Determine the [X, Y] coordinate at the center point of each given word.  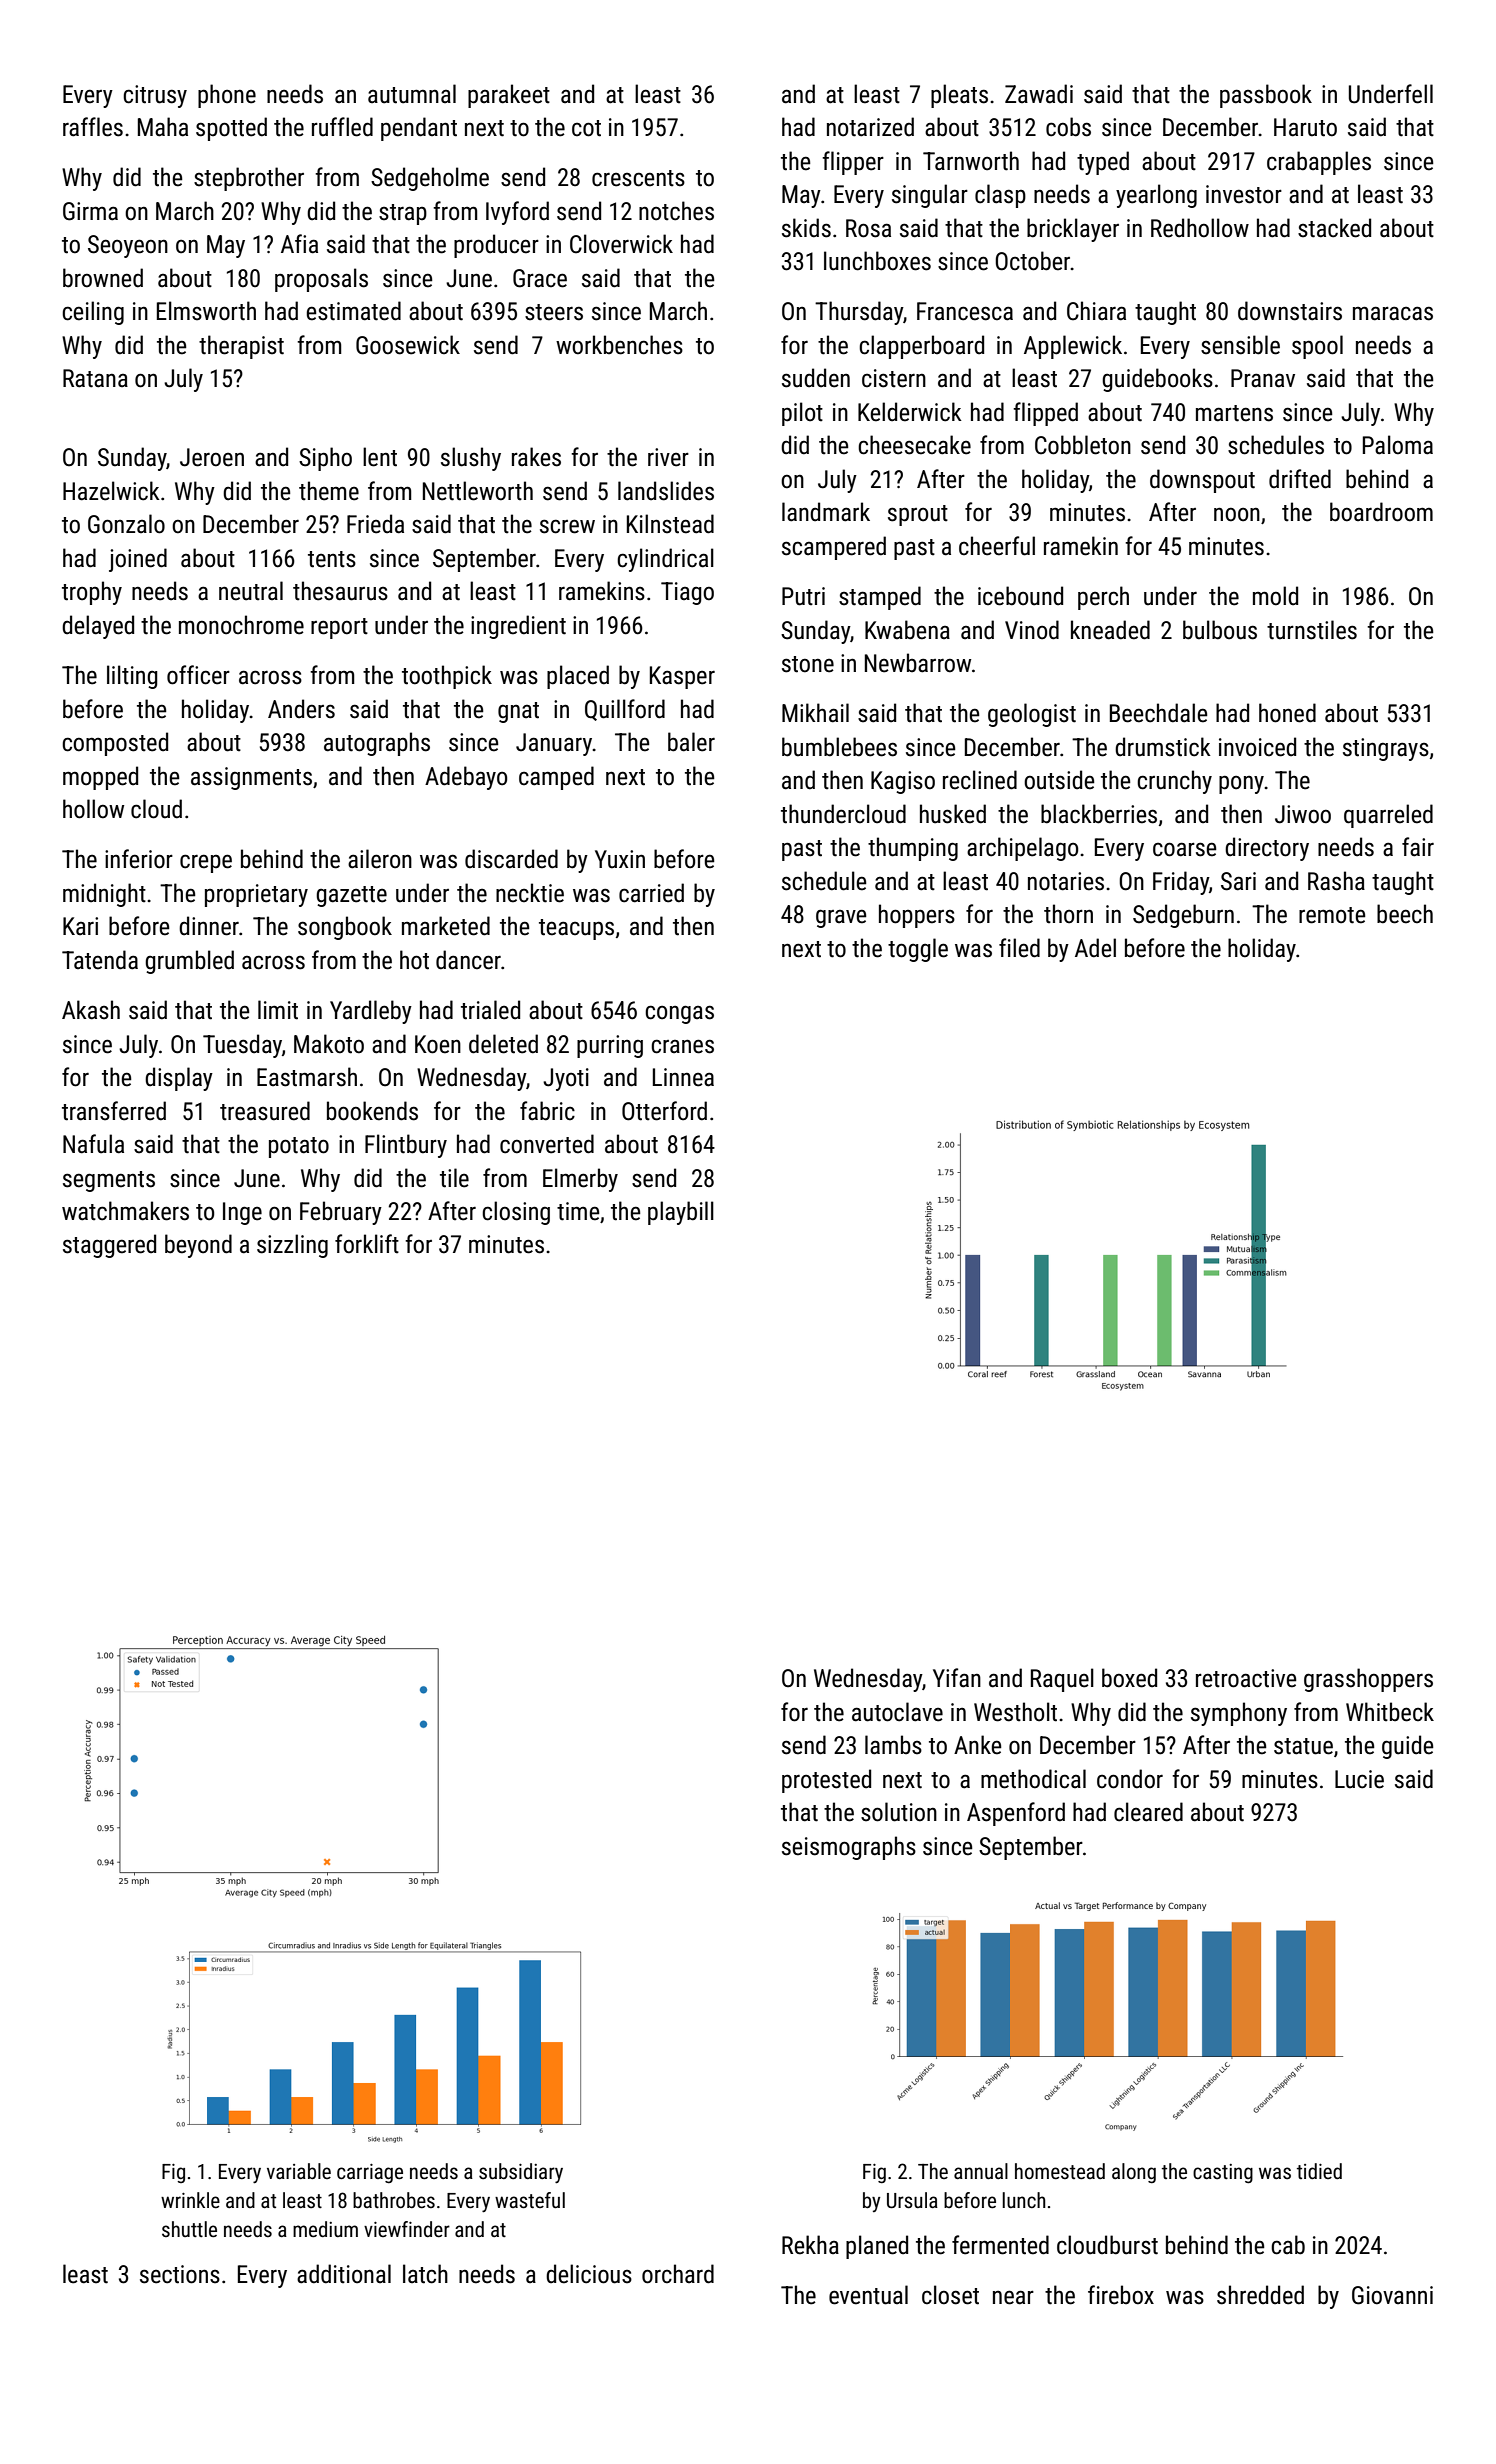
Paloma [1398, 445]
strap [403, 214]
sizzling [292, 1246]
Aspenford [1016, 1814]
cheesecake [914, 445]
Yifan [957, 1678]
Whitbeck [1390, 1712]
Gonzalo [126, 524]
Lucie [1359, 1779]
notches [676, 211]
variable [299, 2171]
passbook [1266, 96]
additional [344, 2274]
